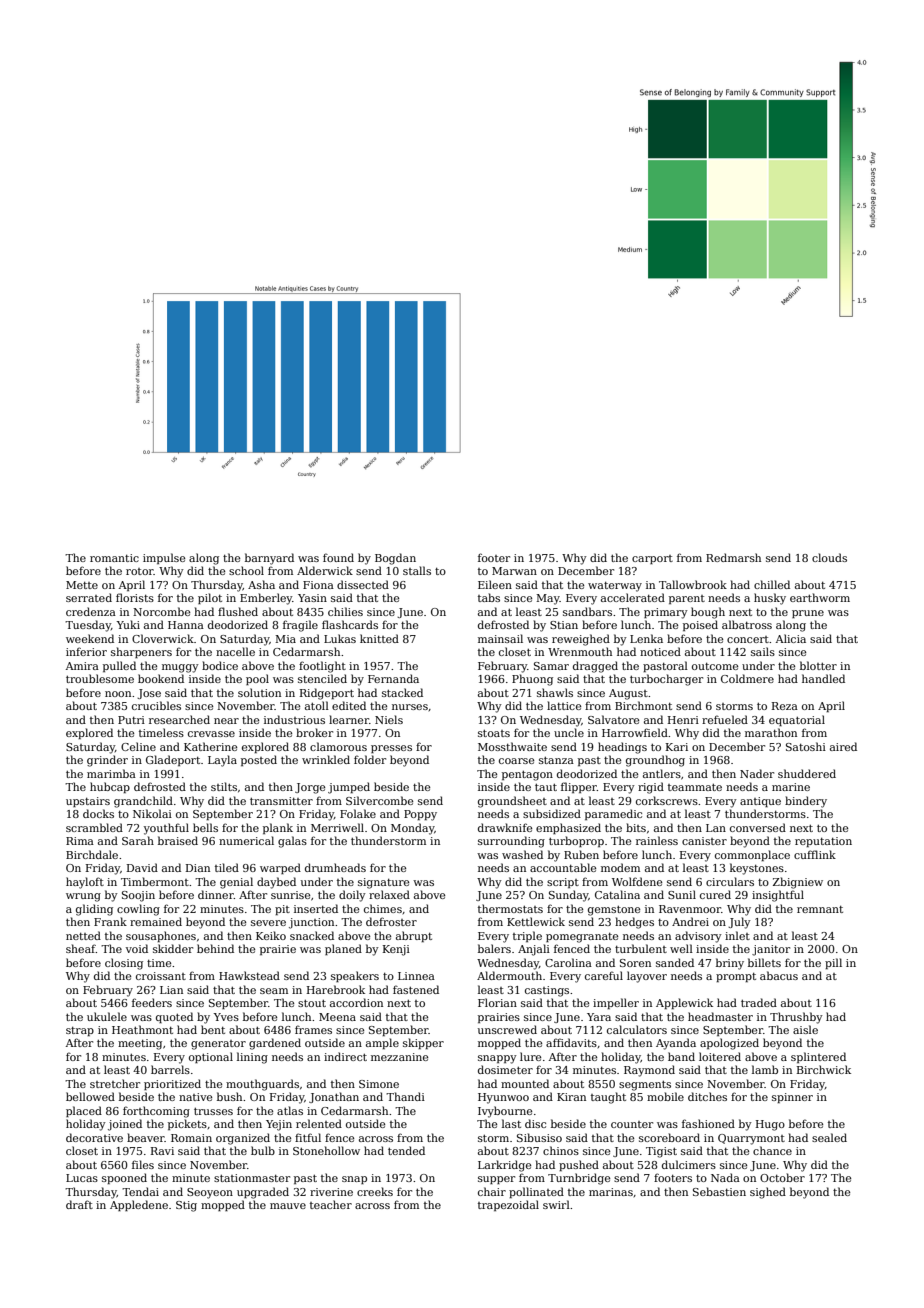  I want to click on school, so click(246, 570).
